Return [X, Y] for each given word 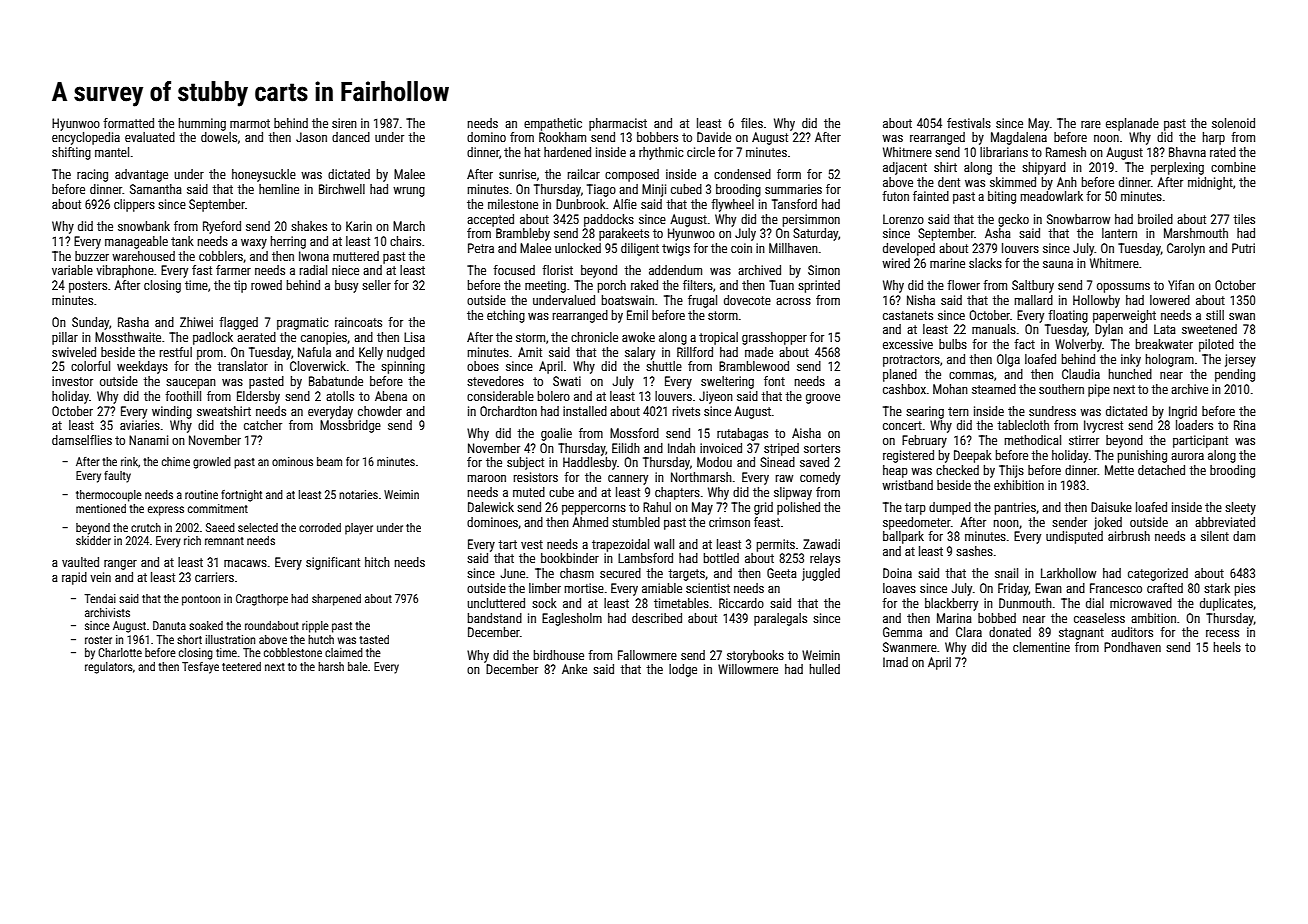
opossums [1123, 288]
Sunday [90, 323]
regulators [109, 668]
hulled [825, 669]
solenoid [1233, 123]
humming [202, 124]
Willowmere [748, 669]
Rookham [562, 137]
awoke [638, 337]
